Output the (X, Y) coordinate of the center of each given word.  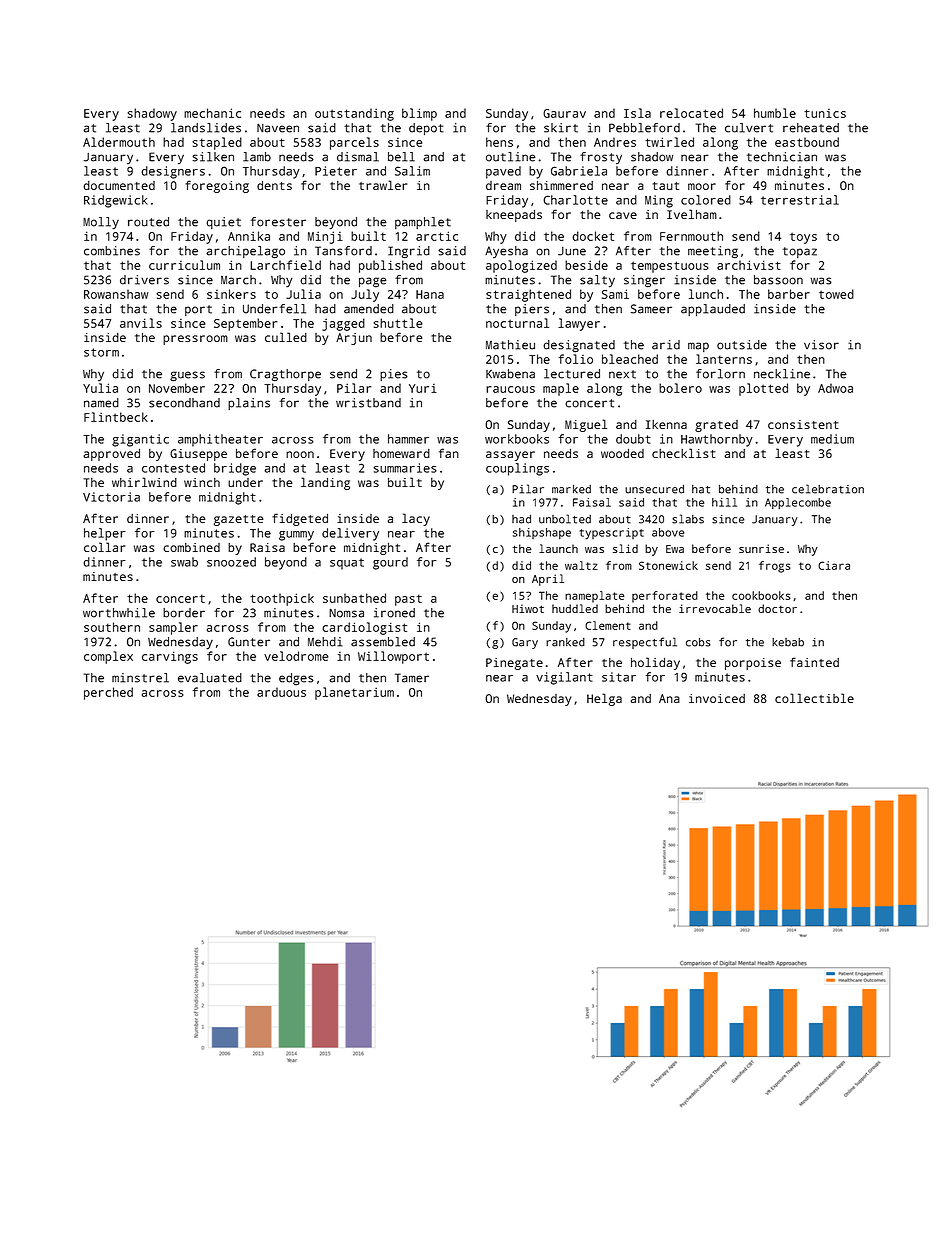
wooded (622, 453)
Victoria (111, 497)
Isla (637, 113)
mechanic (212, 113)
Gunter (249, 642)
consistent (803, 424)
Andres (615, 142)
